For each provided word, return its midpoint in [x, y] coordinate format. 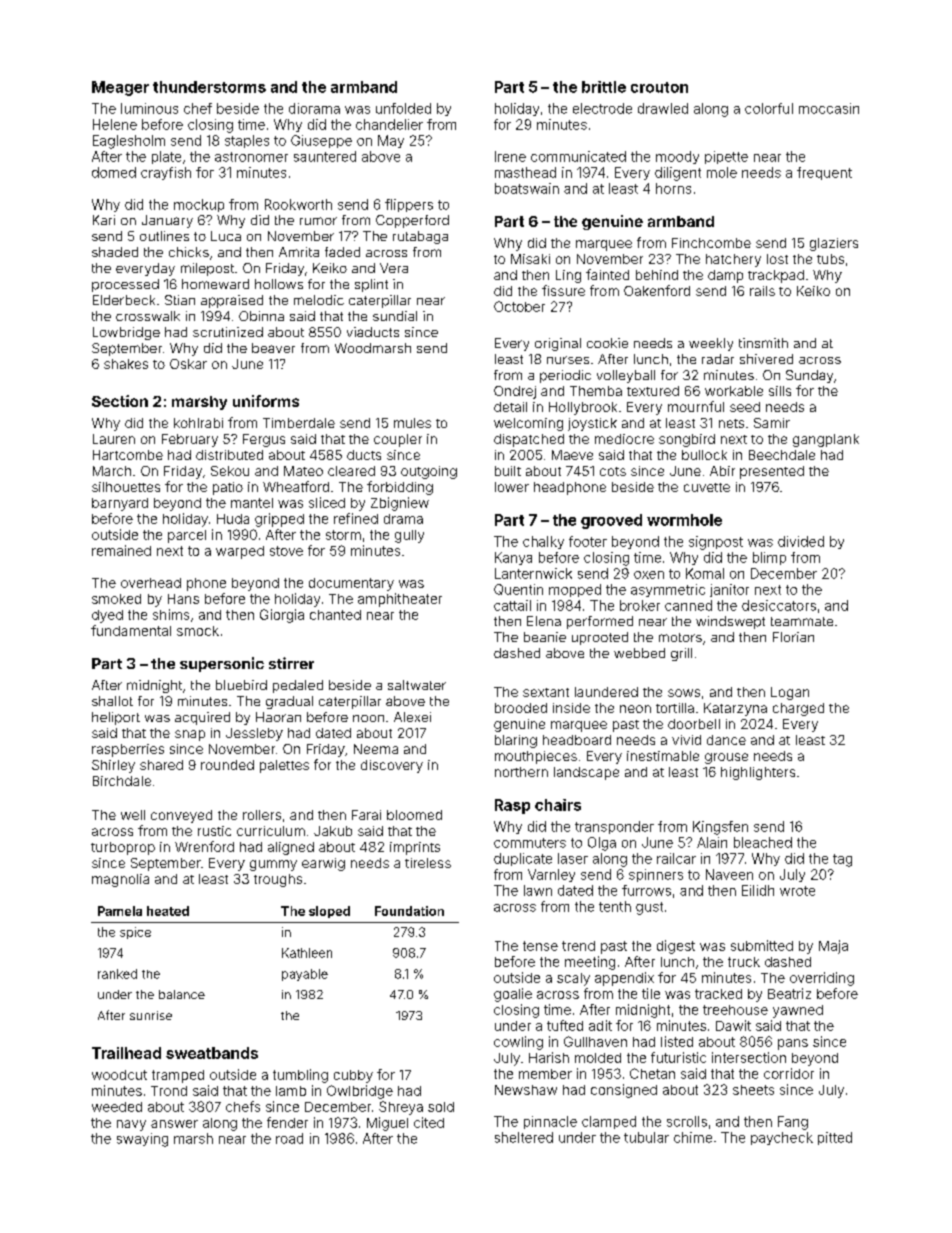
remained [121, 550]
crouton [659, 87]
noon [368, 718]
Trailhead [126, 1053]
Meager [120, 88]
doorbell [694, 724]
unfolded [403, 108]
